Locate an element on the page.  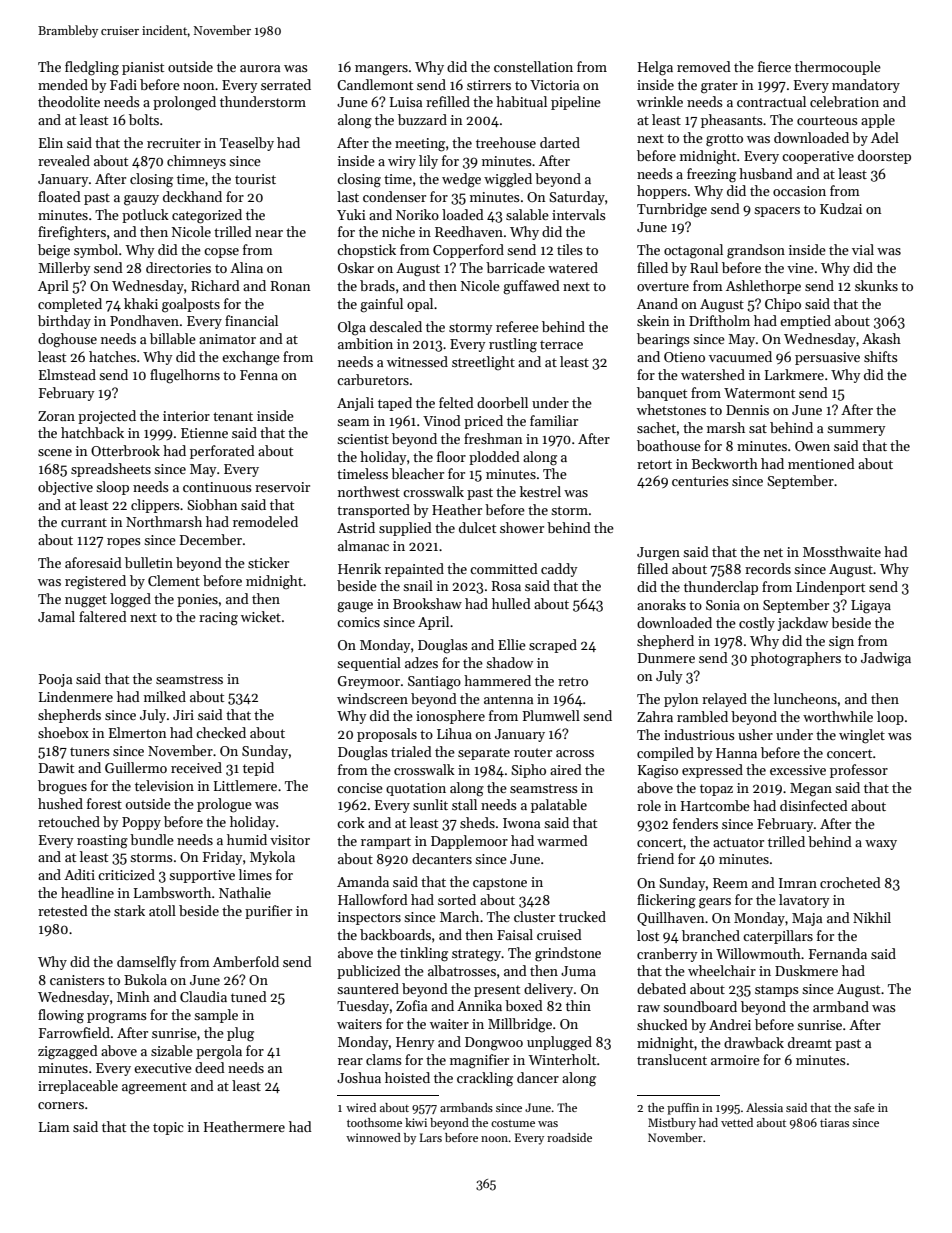
potluck is located at coordinates (145, 216).
